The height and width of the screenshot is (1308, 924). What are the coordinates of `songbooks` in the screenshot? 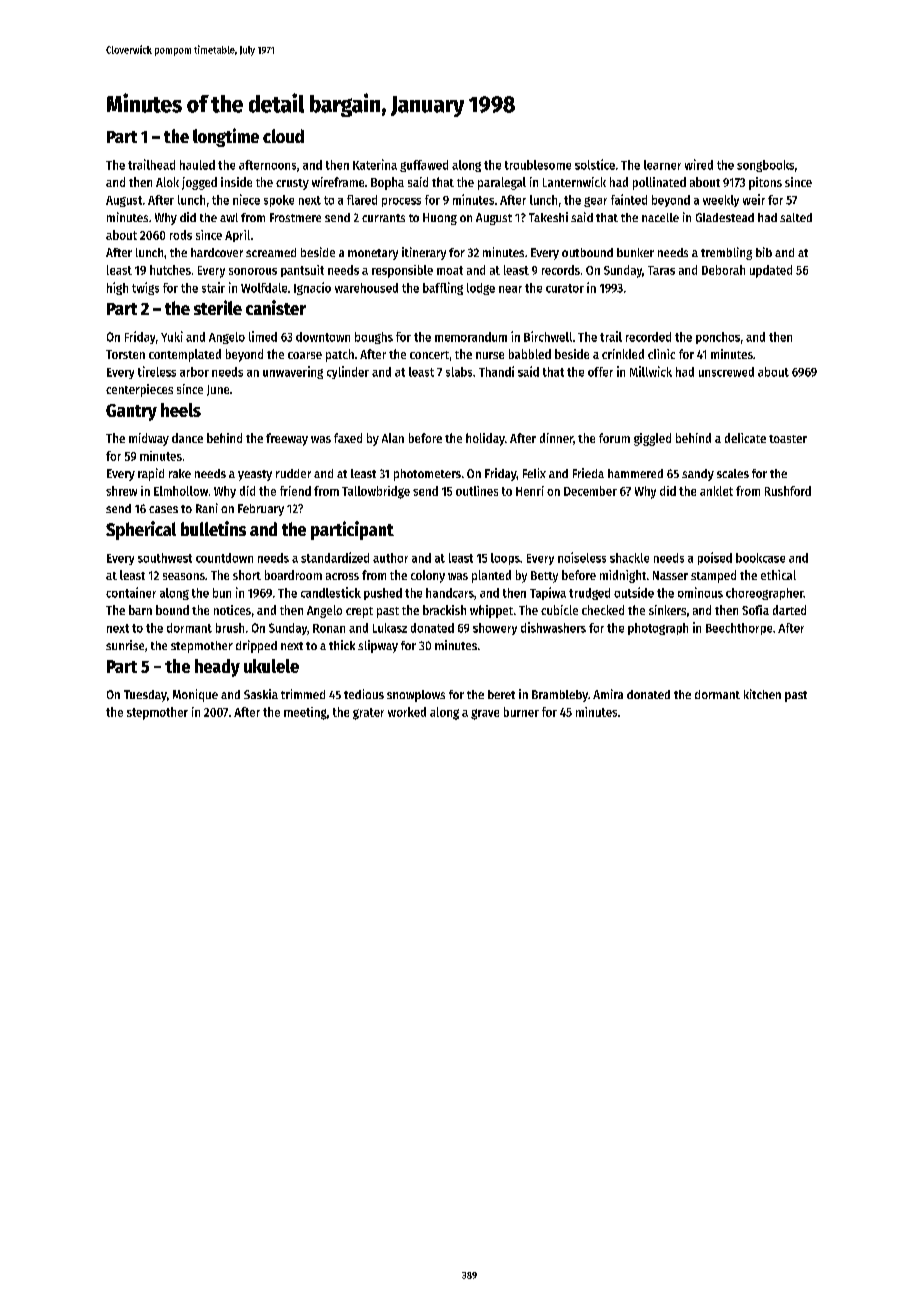 It's located at (765, 166).
